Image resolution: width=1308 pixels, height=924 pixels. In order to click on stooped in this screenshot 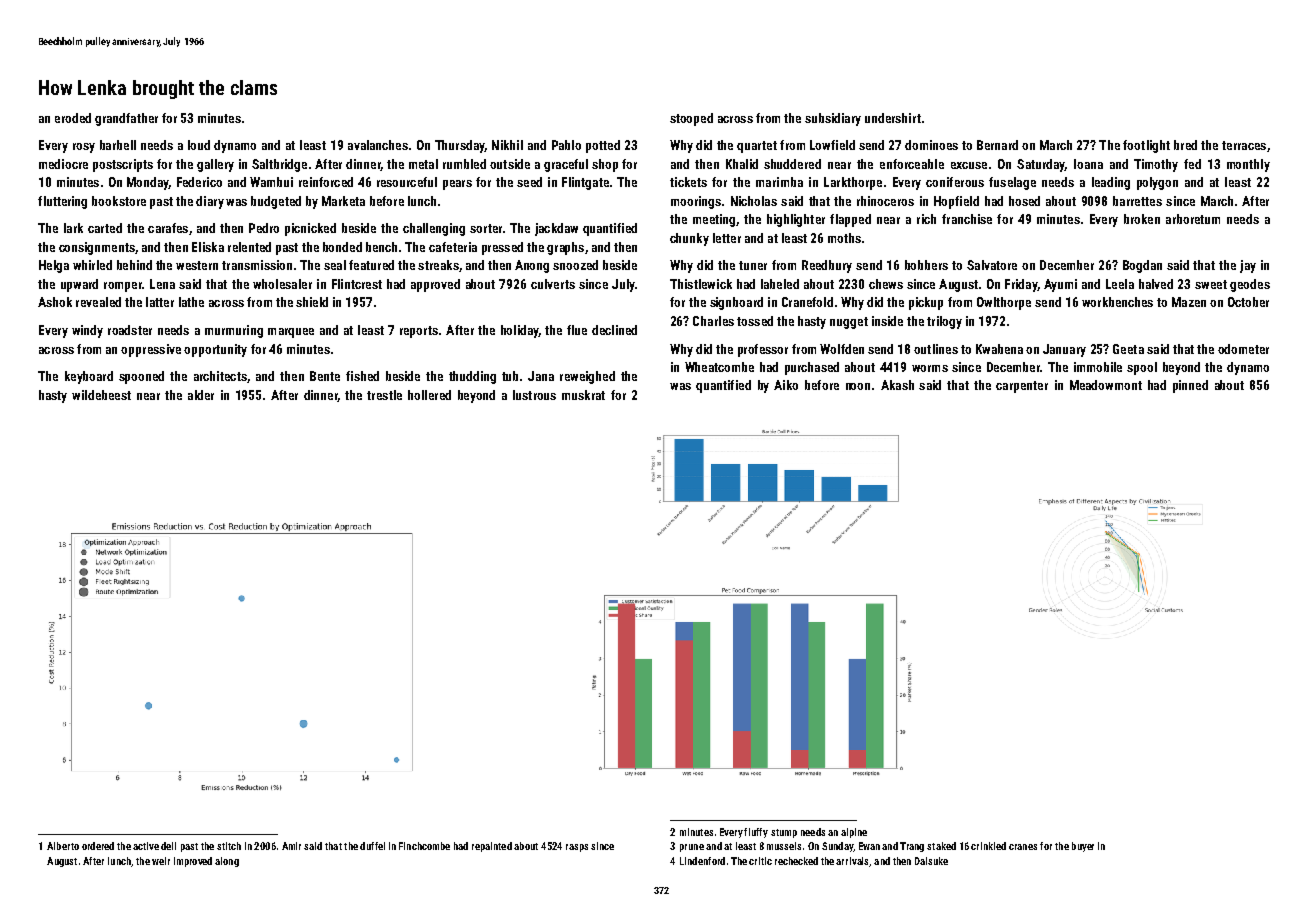, I will do `click(691, 119)`.
